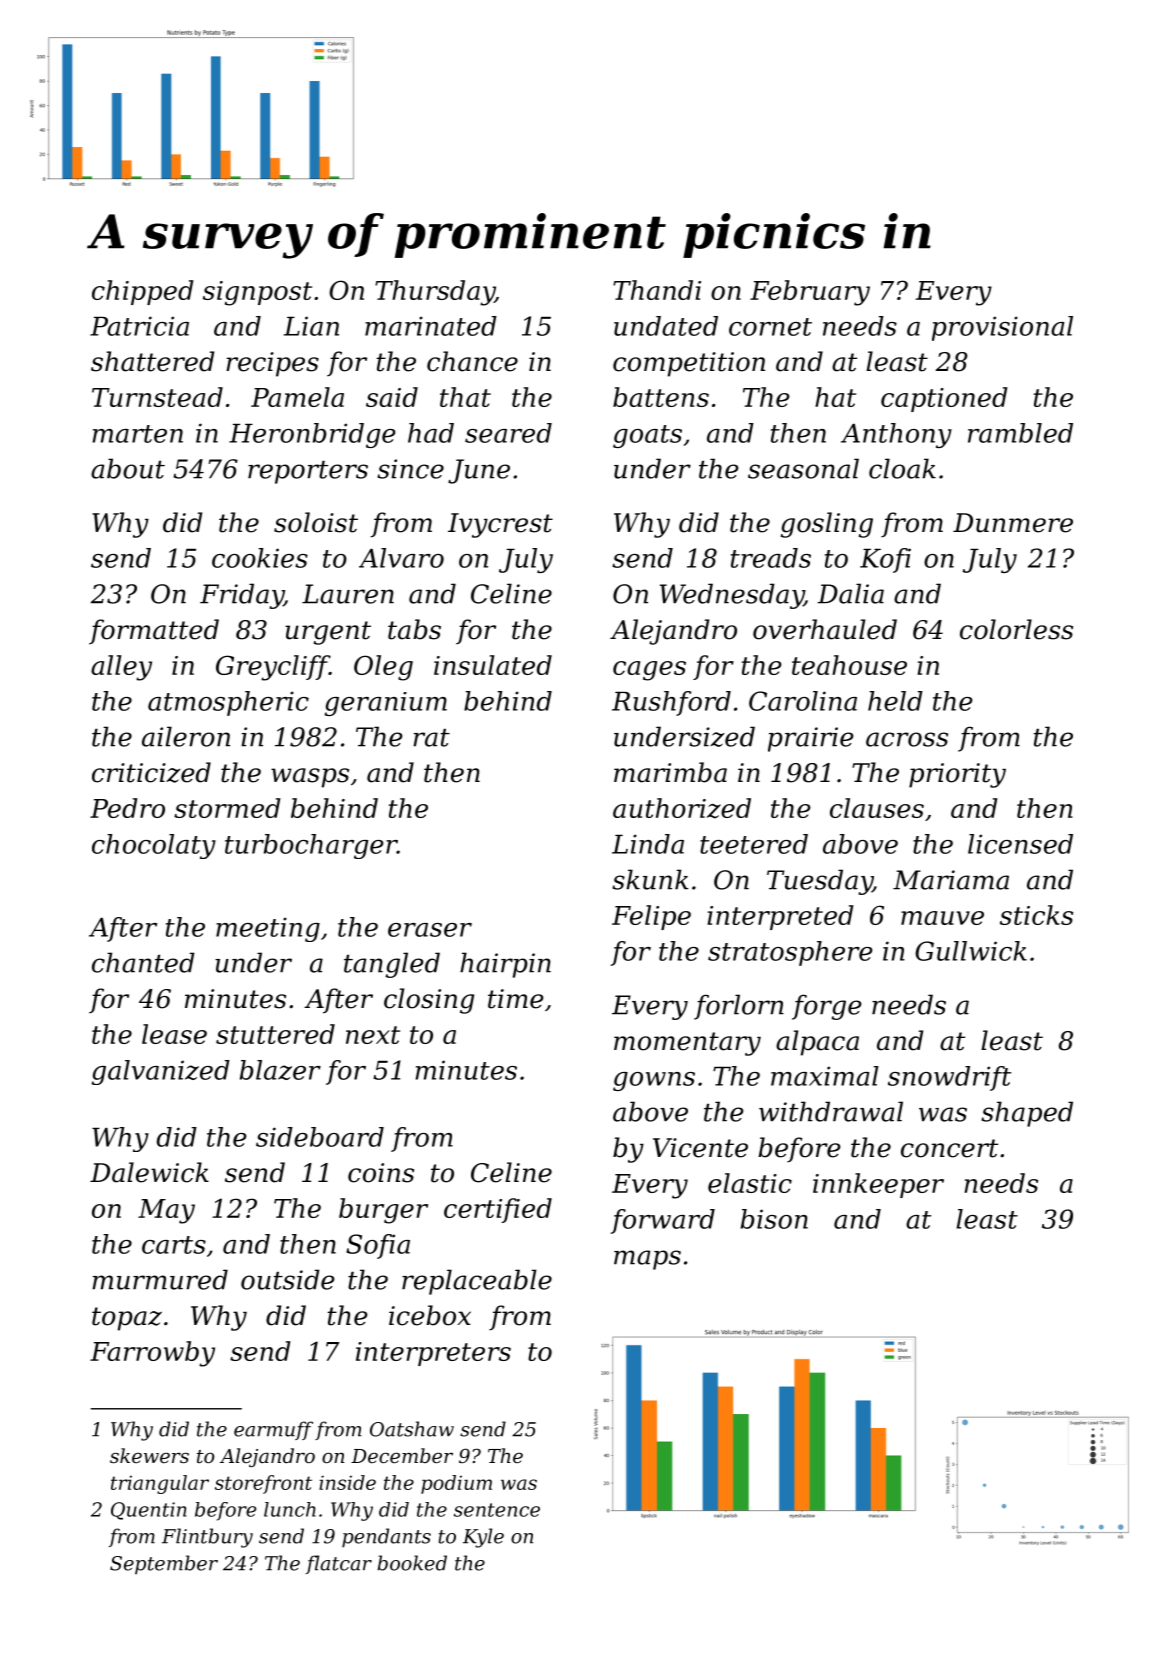 The height and width of the screenshot is (1654, 1165). Describe the element at coordinates (1002, 328) in the screenshot. I see `provisional` at that location.
